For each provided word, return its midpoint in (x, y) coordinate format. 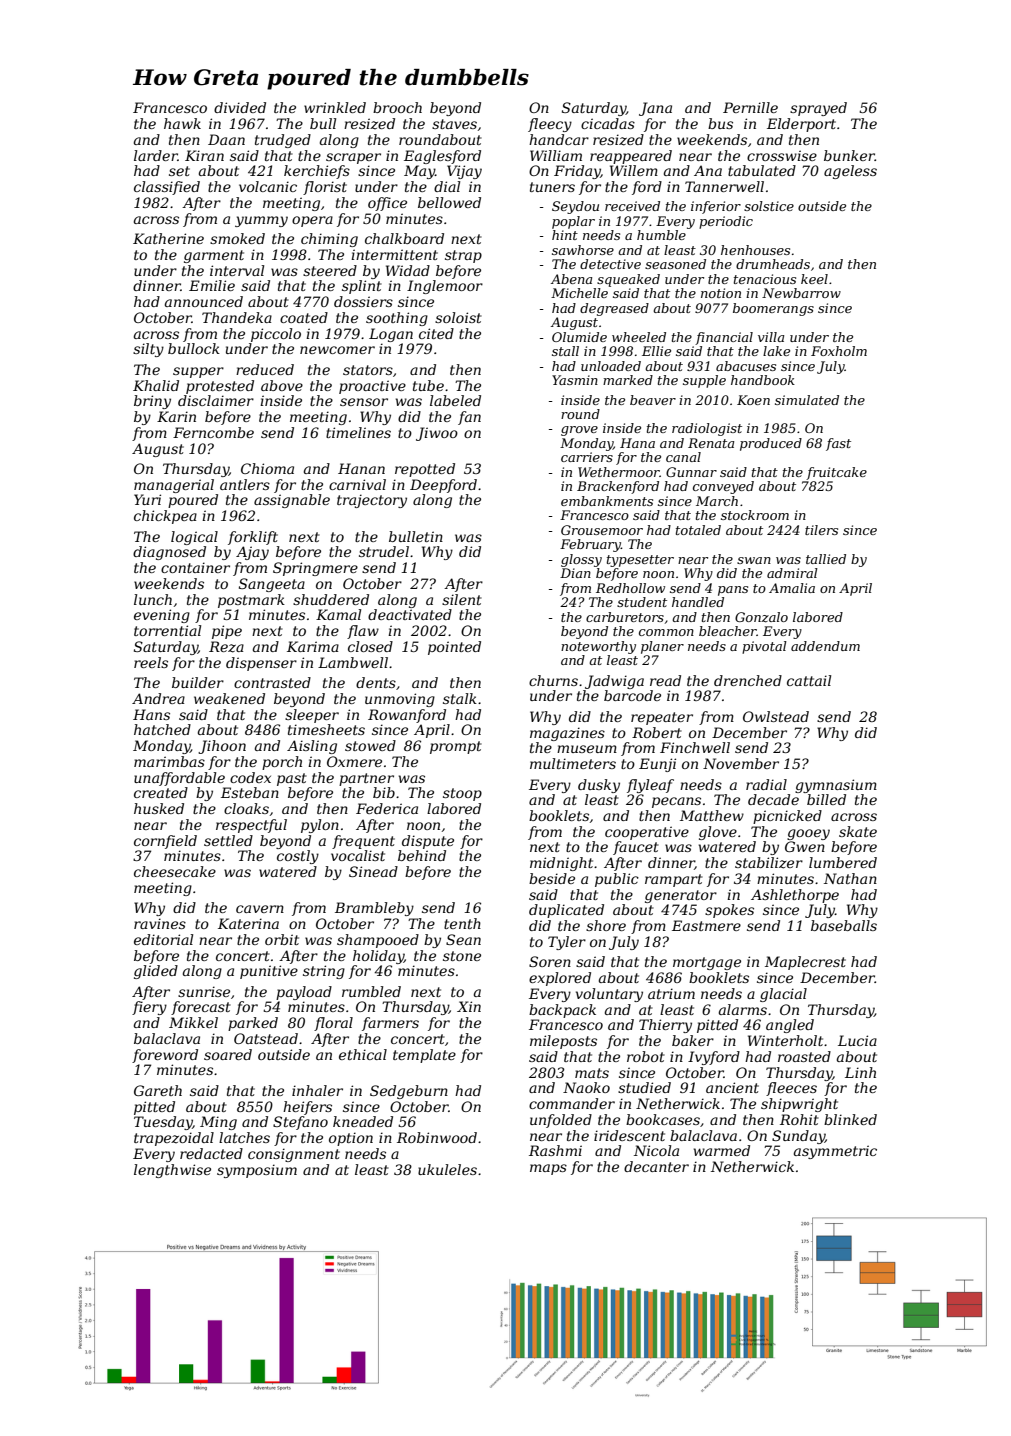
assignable (292, 501)
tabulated (762, 170)
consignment (294, 1155)
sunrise (204, 991)
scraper (353, 158)
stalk (460, 698)
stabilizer (769, 863)
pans (733, 591)
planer (662, 647)
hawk (182, 123)
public (617, 880)
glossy (581, 560)
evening (162, 616)
